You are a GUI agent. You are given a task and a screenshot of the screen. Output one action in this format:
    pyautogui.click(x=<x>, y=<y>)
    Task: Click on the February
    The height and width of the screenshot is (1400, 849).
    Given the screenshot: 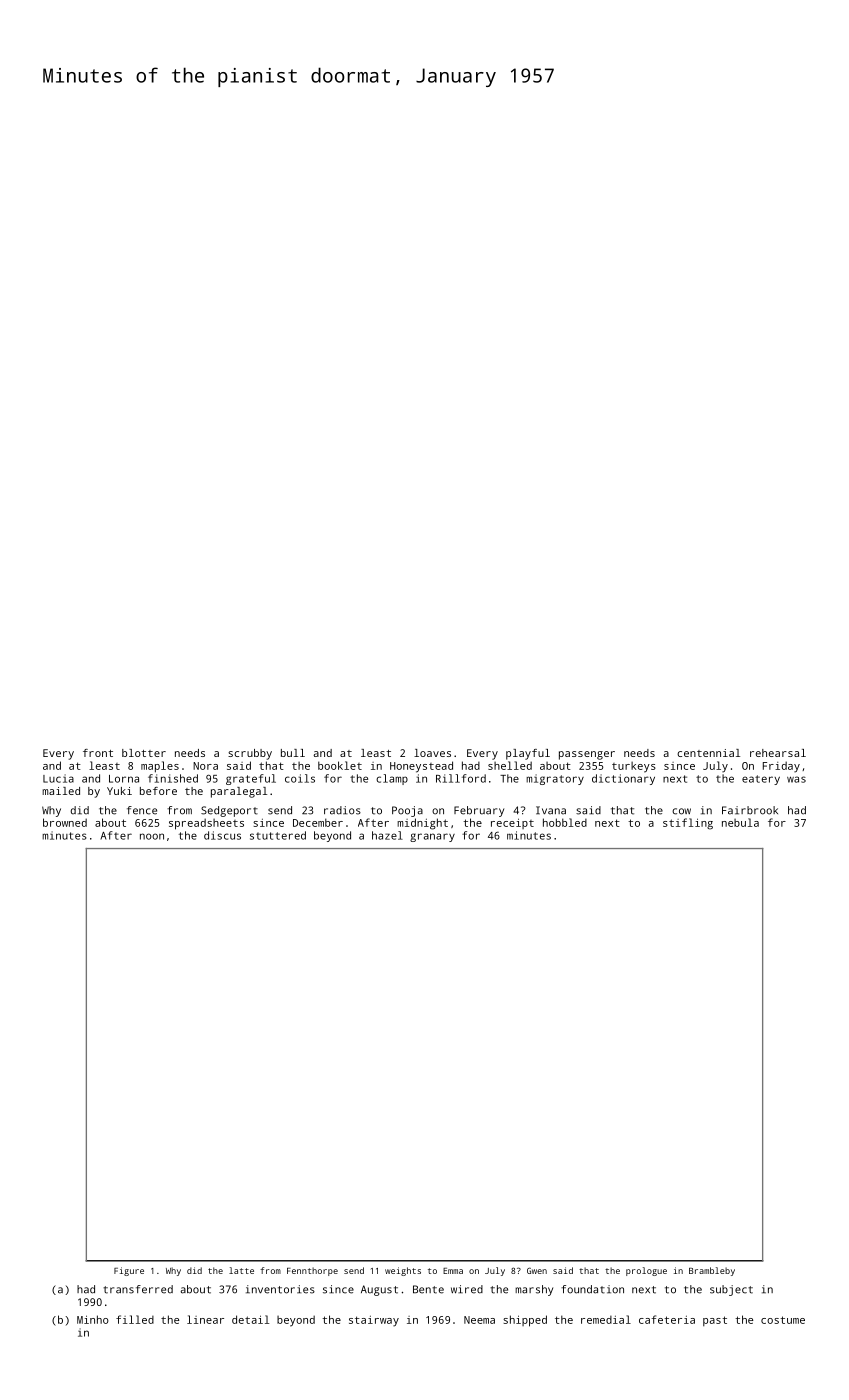 What is the action you would take?
    pyautogui.click(x=479, y=811)
